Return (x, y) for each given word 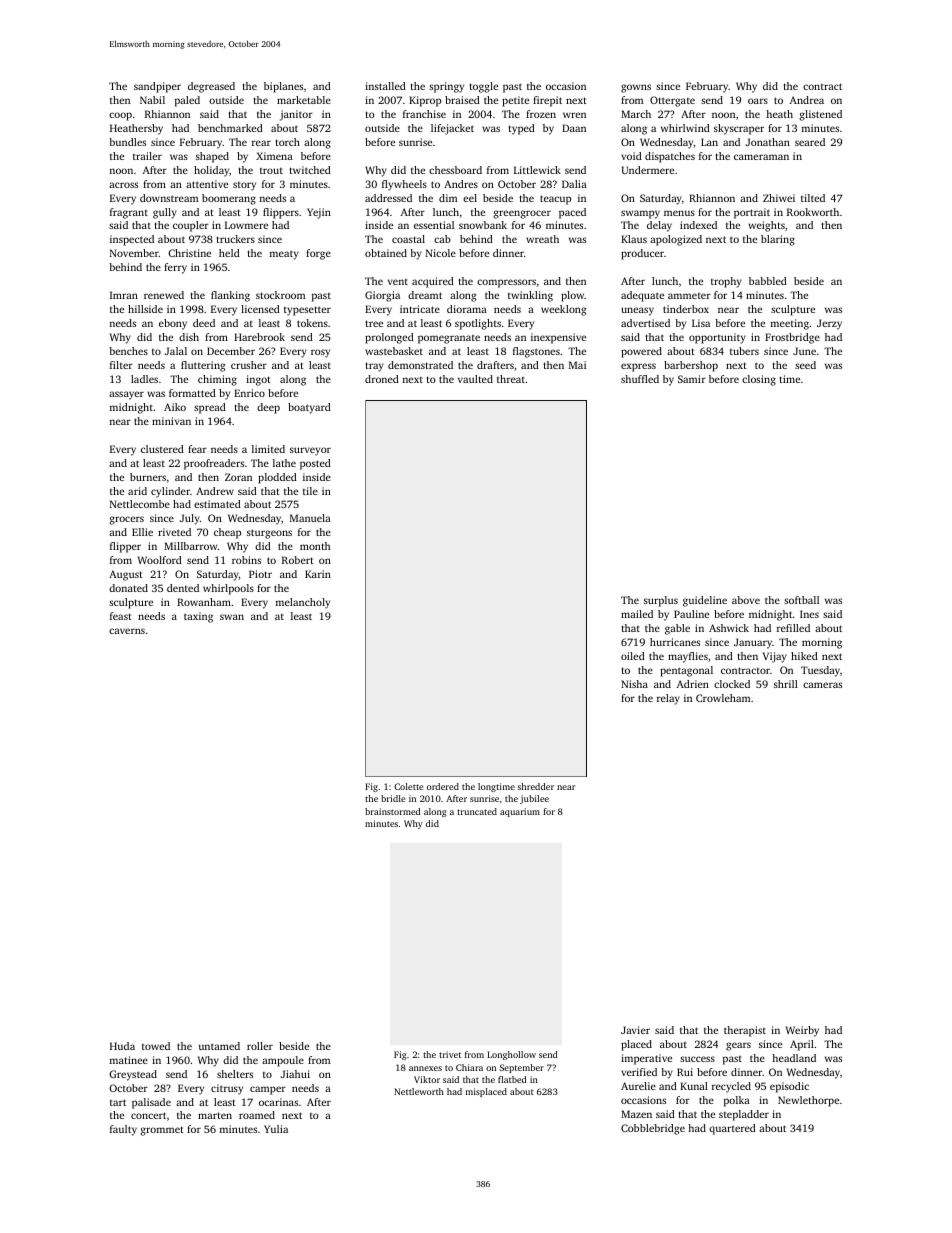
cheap (227, 533)
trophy (726, 282)
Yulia (276, 1129)
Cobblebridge (653, 1129)
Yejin (319, 213)
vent (398, 282)
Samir (692, 379)
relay (668, 699)
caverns (127, 631)
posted (315, 464)
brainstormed (392, 811)
